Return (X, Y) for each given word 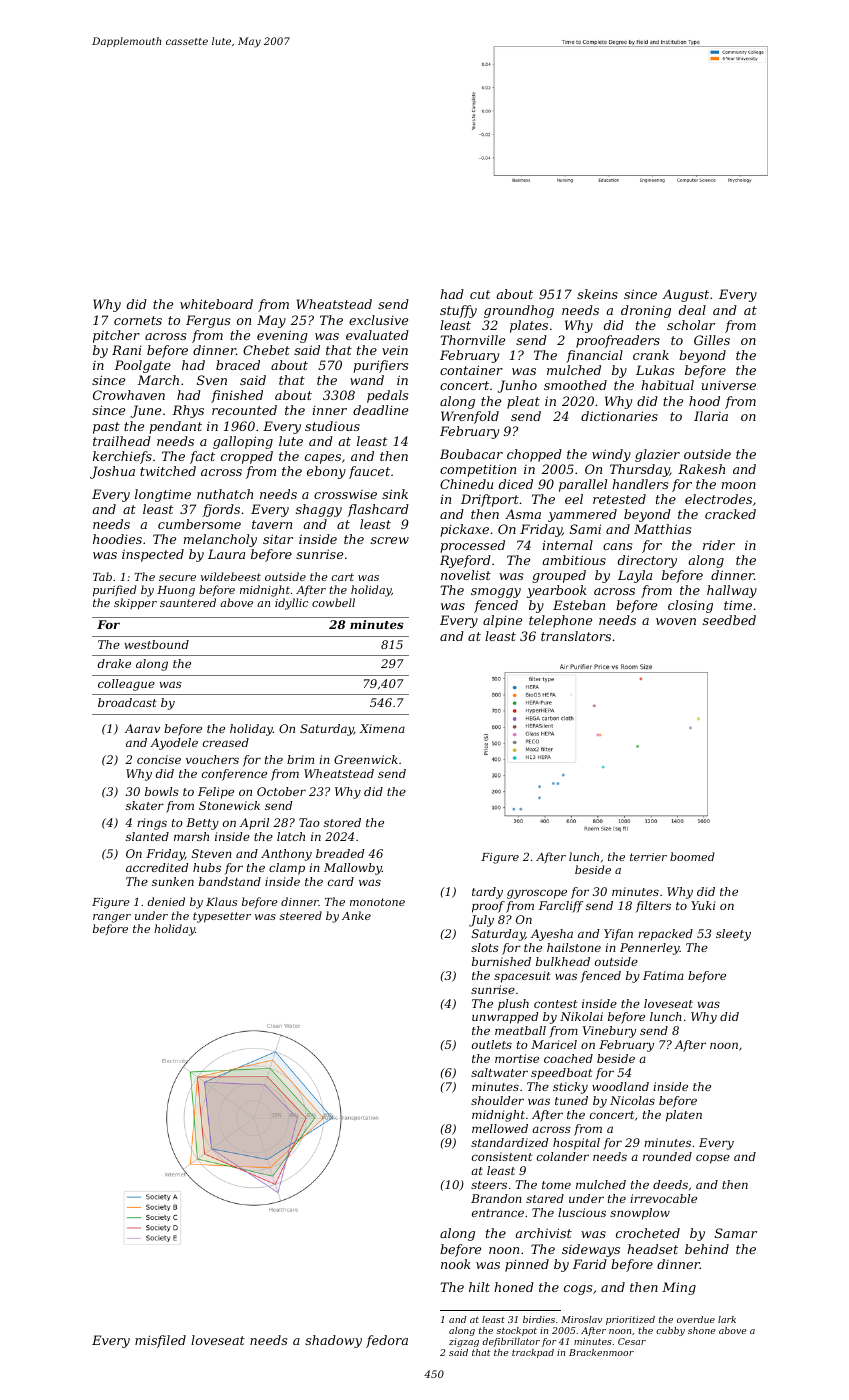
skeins (597, 294)
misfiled (160, 1341)
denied (166, 901)
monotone (377, 902)
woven (676, 621)
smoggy (496, 593)
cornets (138, 320)
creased (226, 742)
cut (480, 294)
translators (576, 636)
